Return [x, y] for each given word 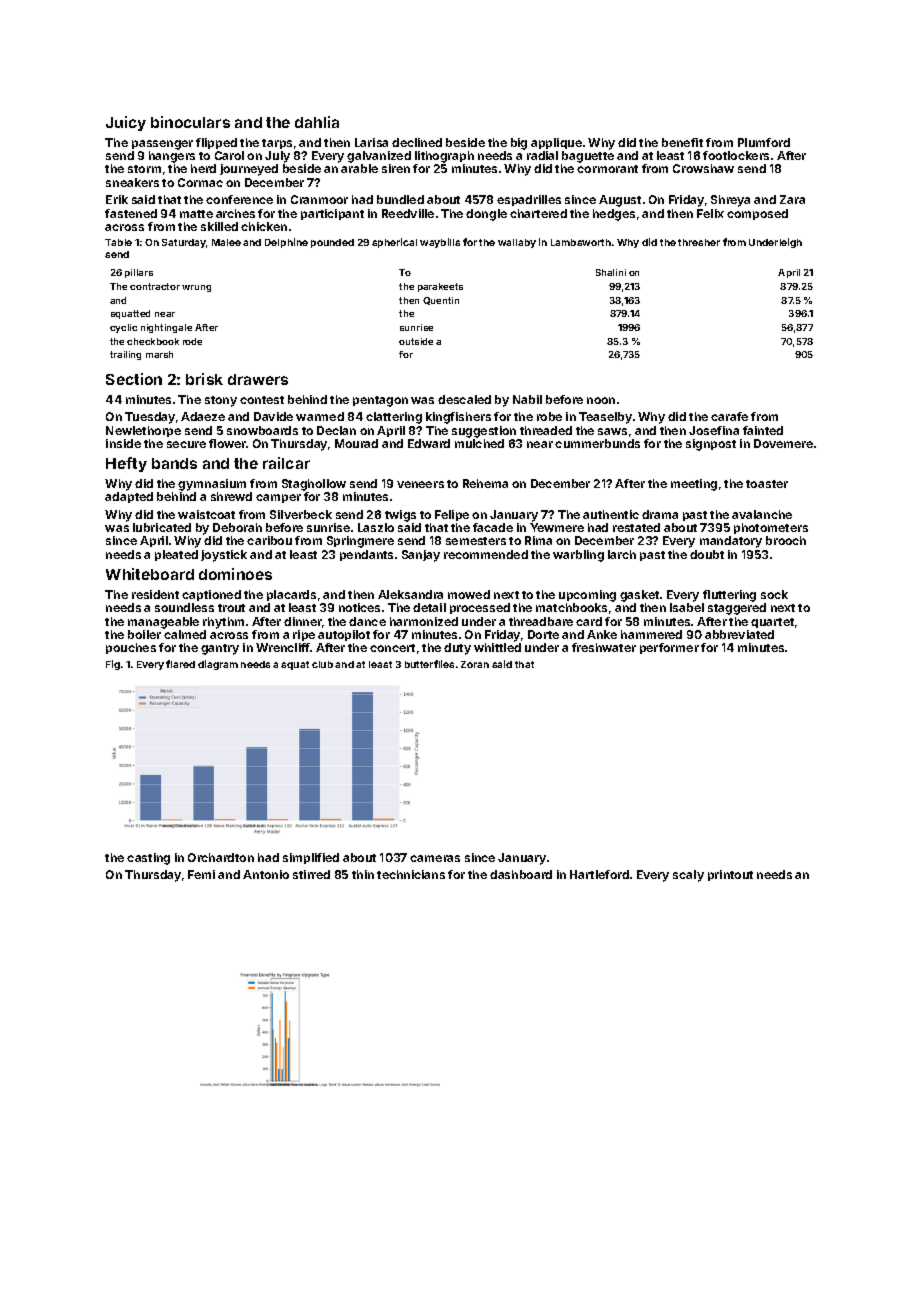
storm [144, 169]
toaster [767, 484]
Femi [201, 874]
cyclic [123, 328]
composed [757, 214]
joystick [224, 556]
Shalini [611, 272]
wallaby [517, 243]
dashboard [521, 874]
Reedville [408, 213]
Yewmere [557, 527]
